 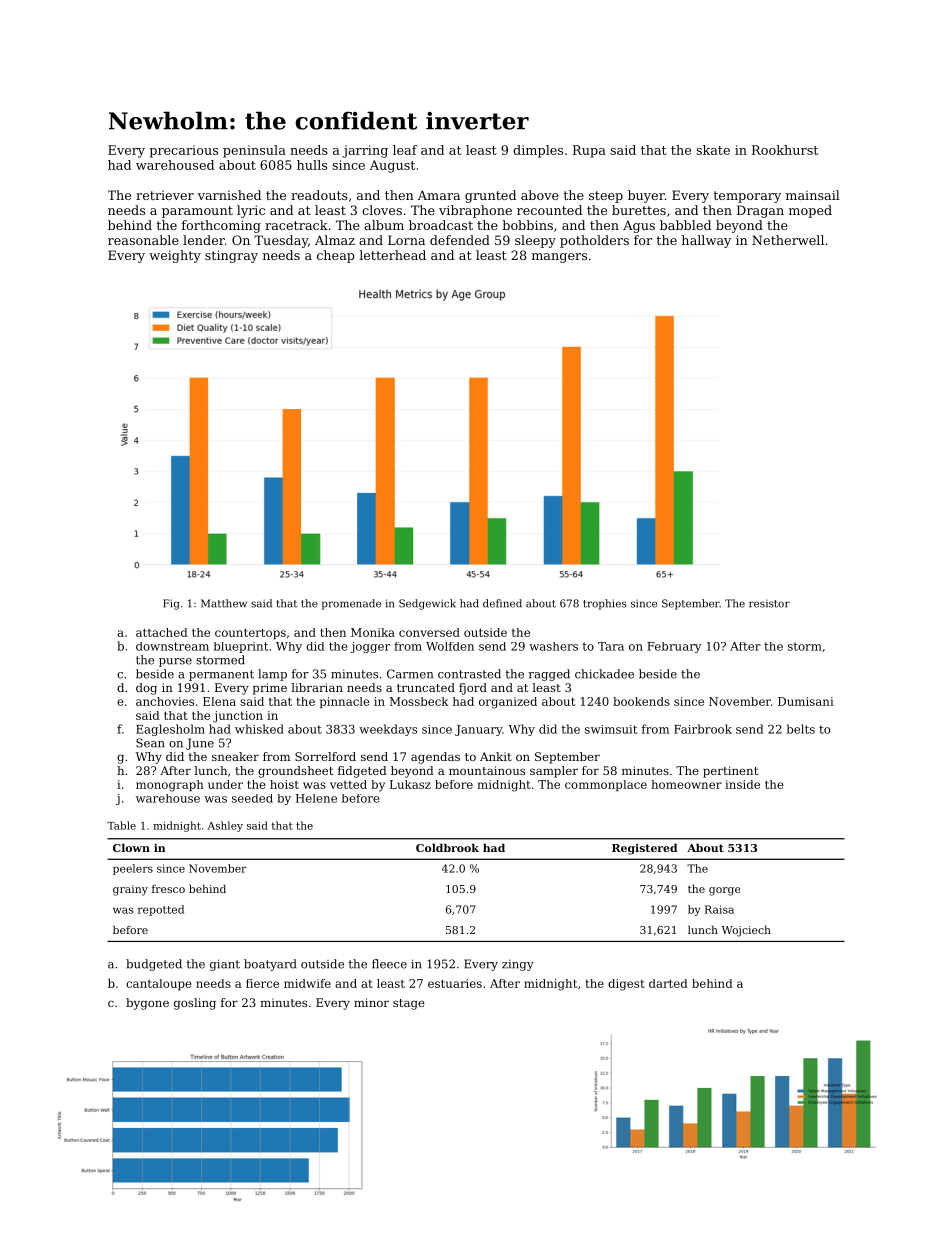 I want to click on lamp, so click(x=272, y=675).
